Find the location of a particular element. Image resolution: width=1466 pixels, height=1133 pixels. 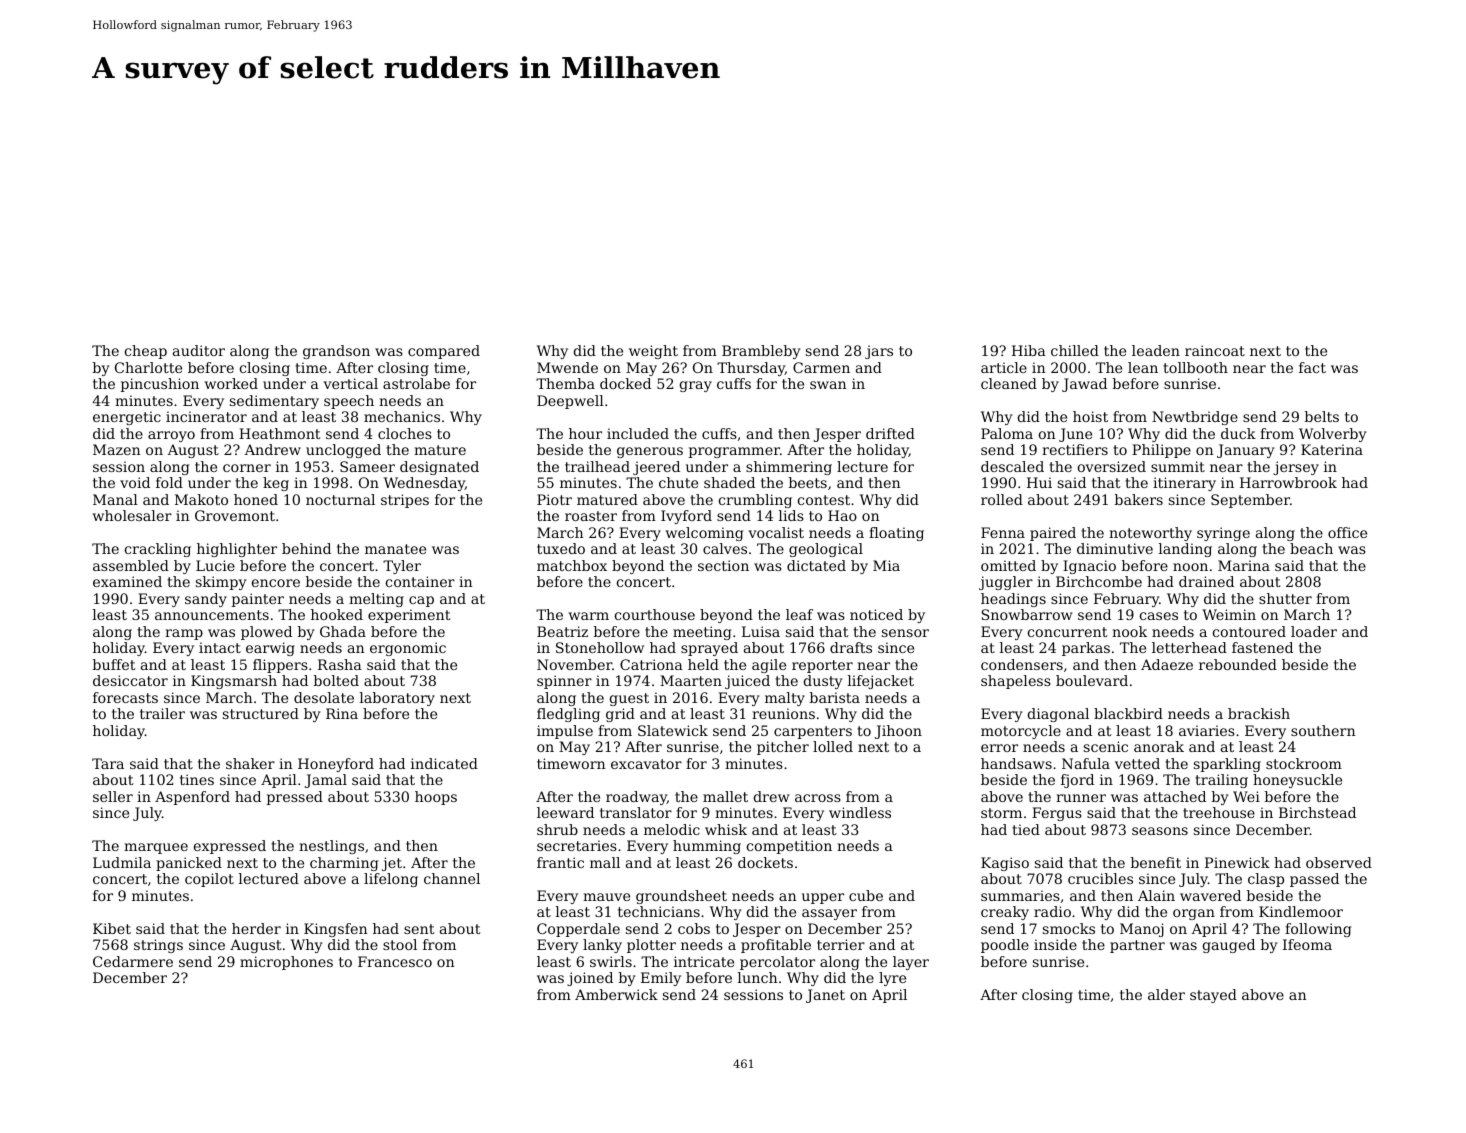

gray is located at coordinates (696, 386).
